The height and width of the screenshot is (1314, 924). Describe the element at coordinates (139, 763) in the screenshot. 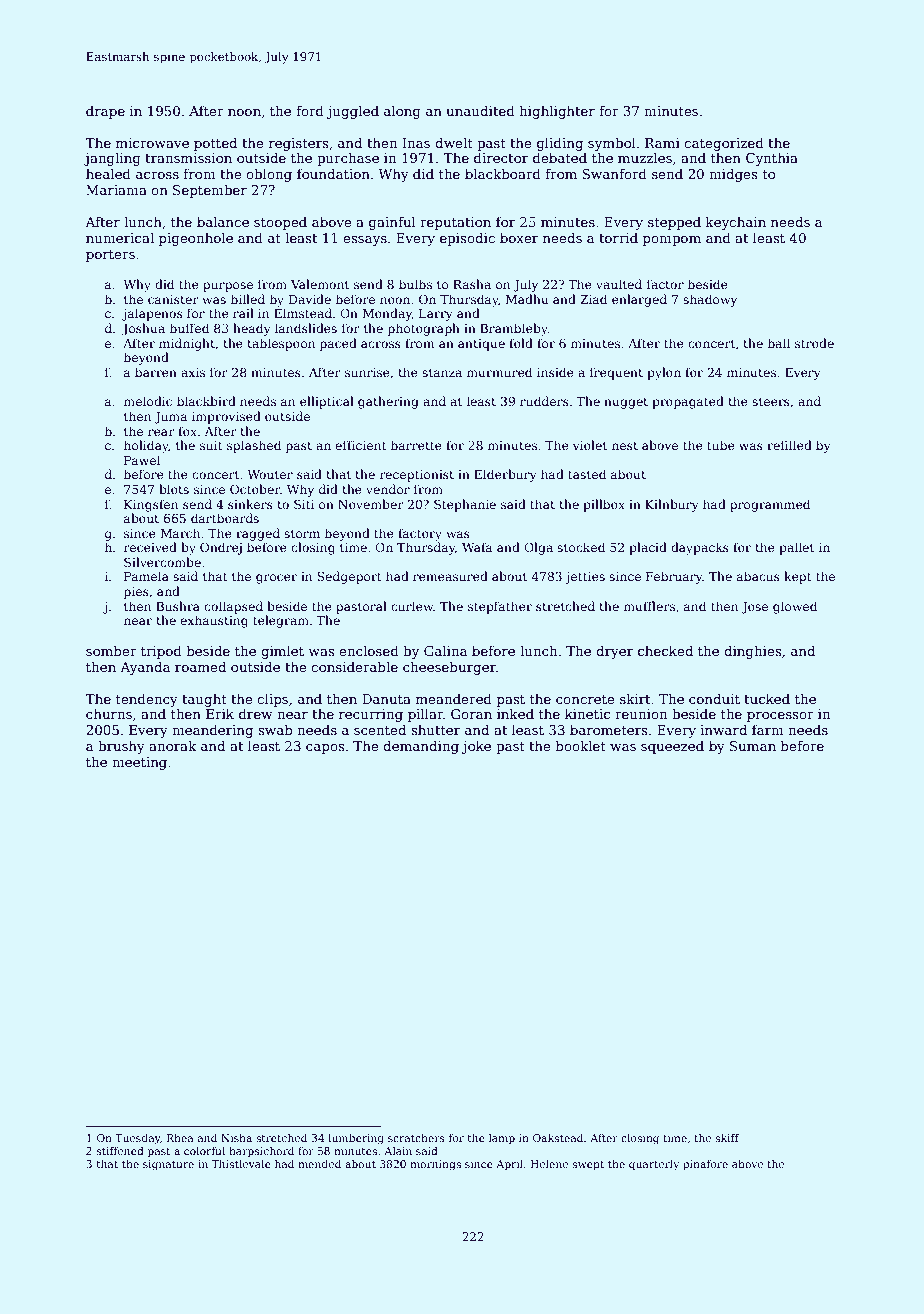

I see `meeting` at that location.
